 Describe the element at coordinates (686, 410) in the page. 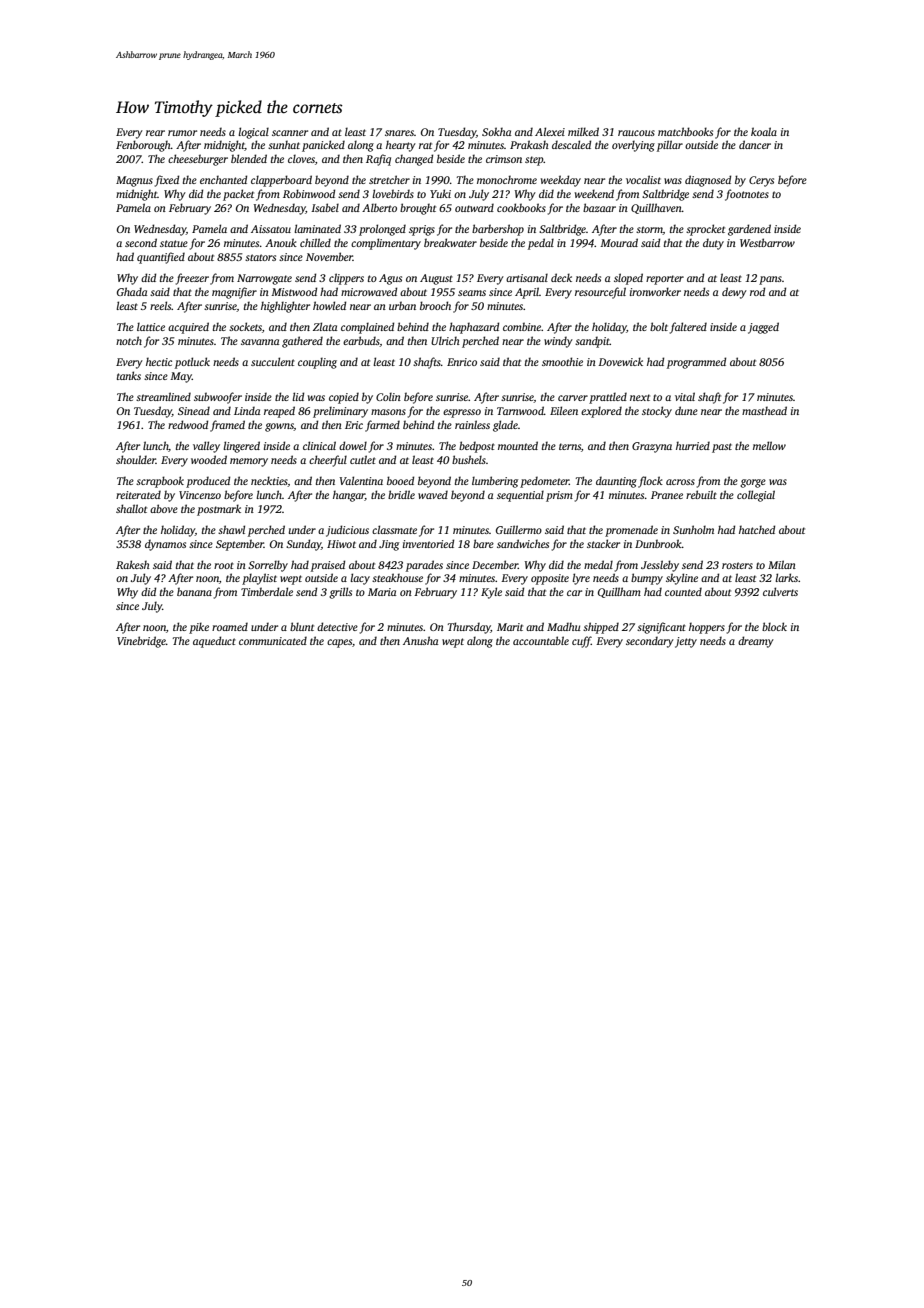

I see `dune` at that location.
